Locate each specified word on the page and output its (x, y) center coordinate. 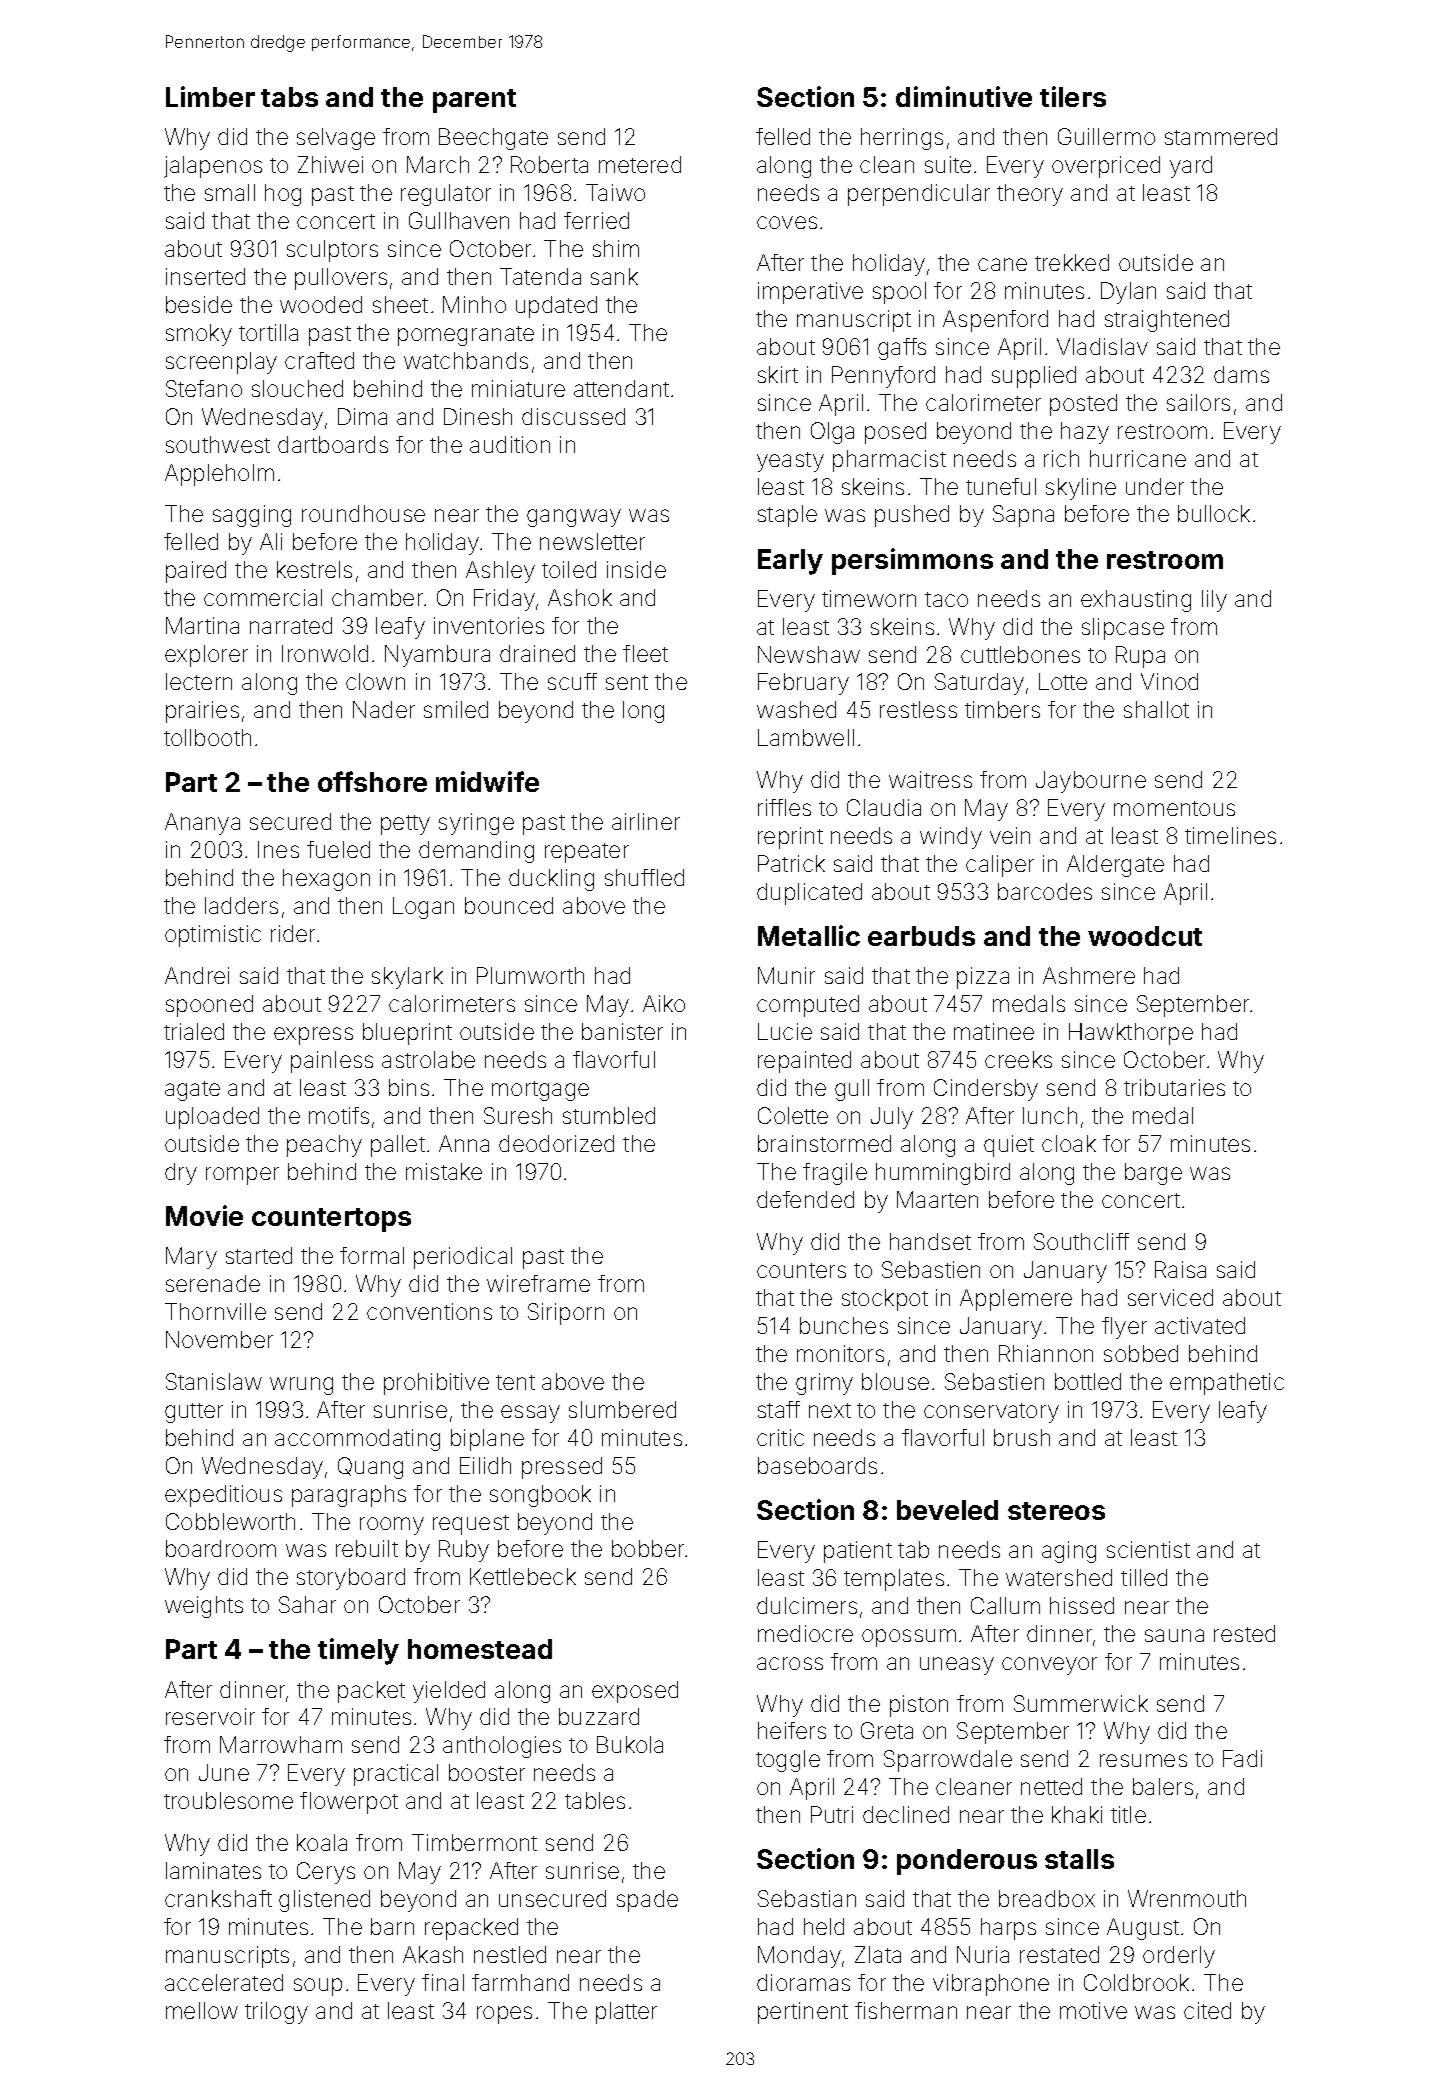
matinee (994, 1031)
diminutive (964, 96)
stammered (1221, 136)
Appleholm (219, 475)
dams (1241, 374)
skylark (407, 978)
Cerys (326, 1873)
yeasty (790, 462)
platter (626, 2013)
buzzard (599, 1716)
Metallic (809, 935)
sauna (1174, 1635)
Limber (210, 96)
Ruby (464, 1551)
